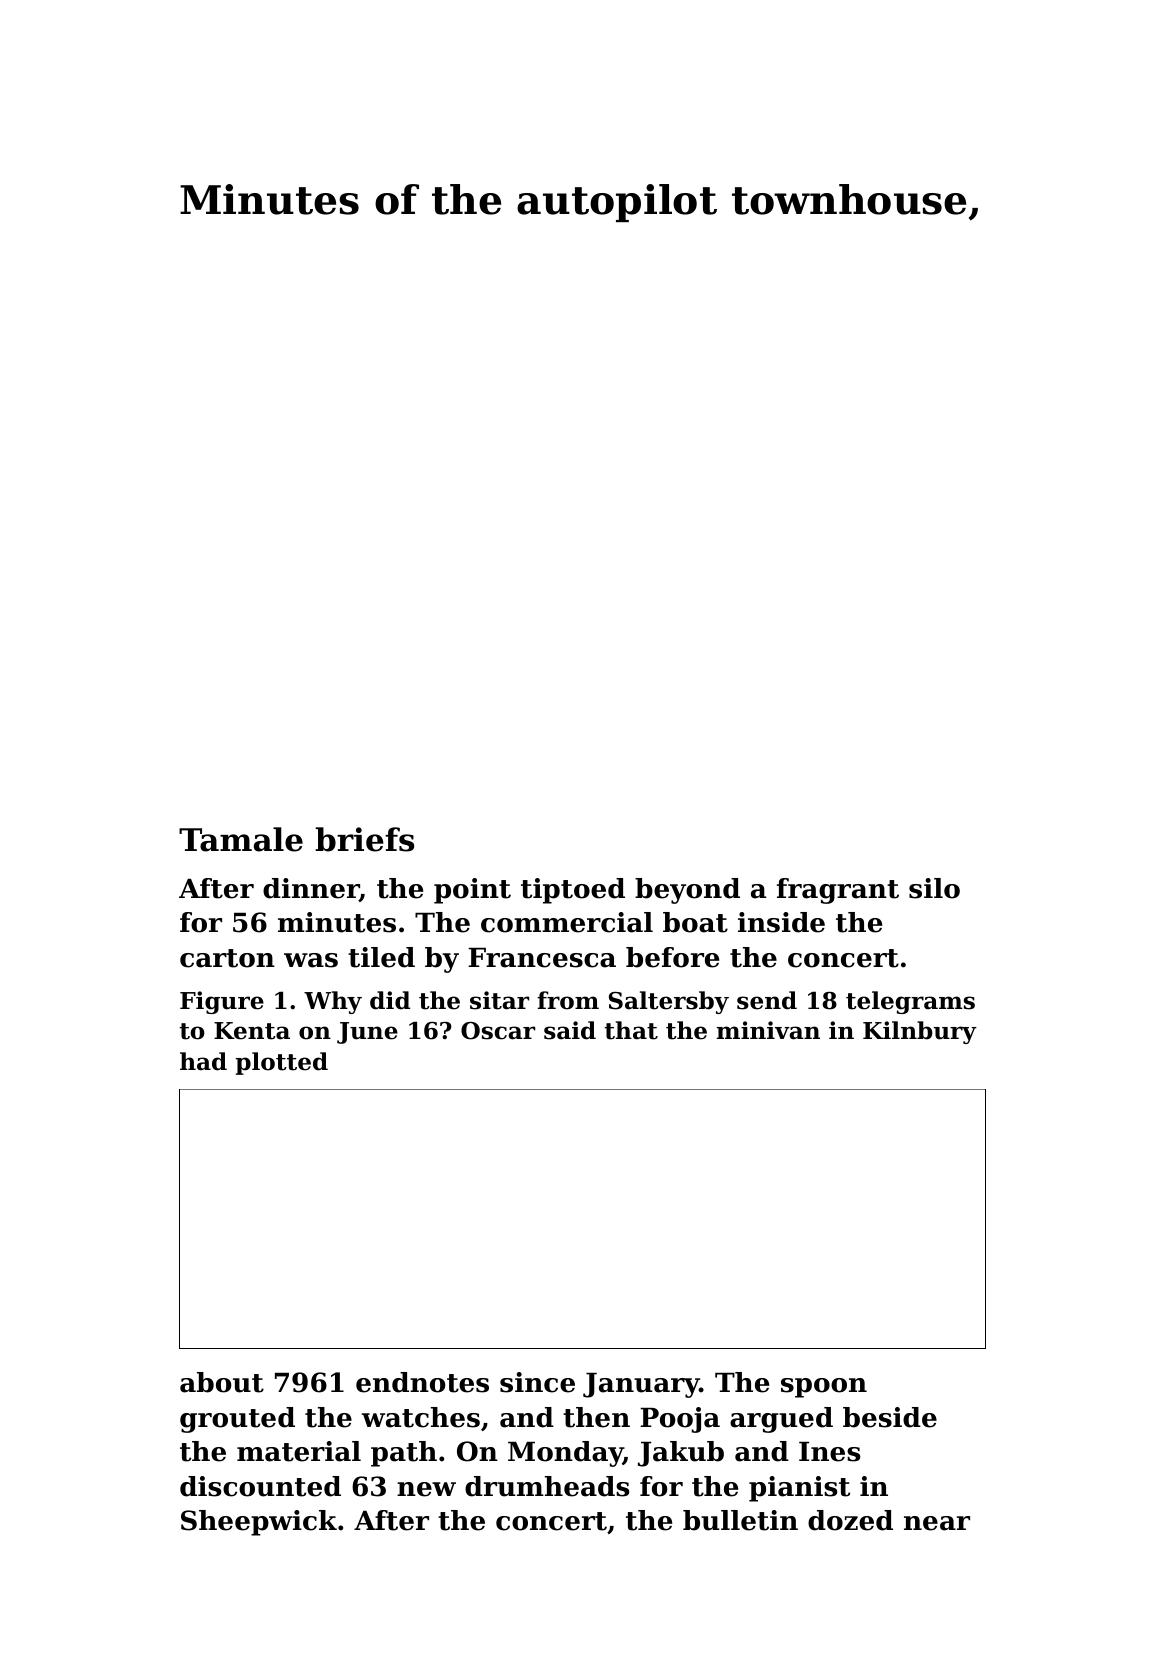 This screenshot has width=1165, height=1654. I want to click on tiptoed, so click(573, 891).
